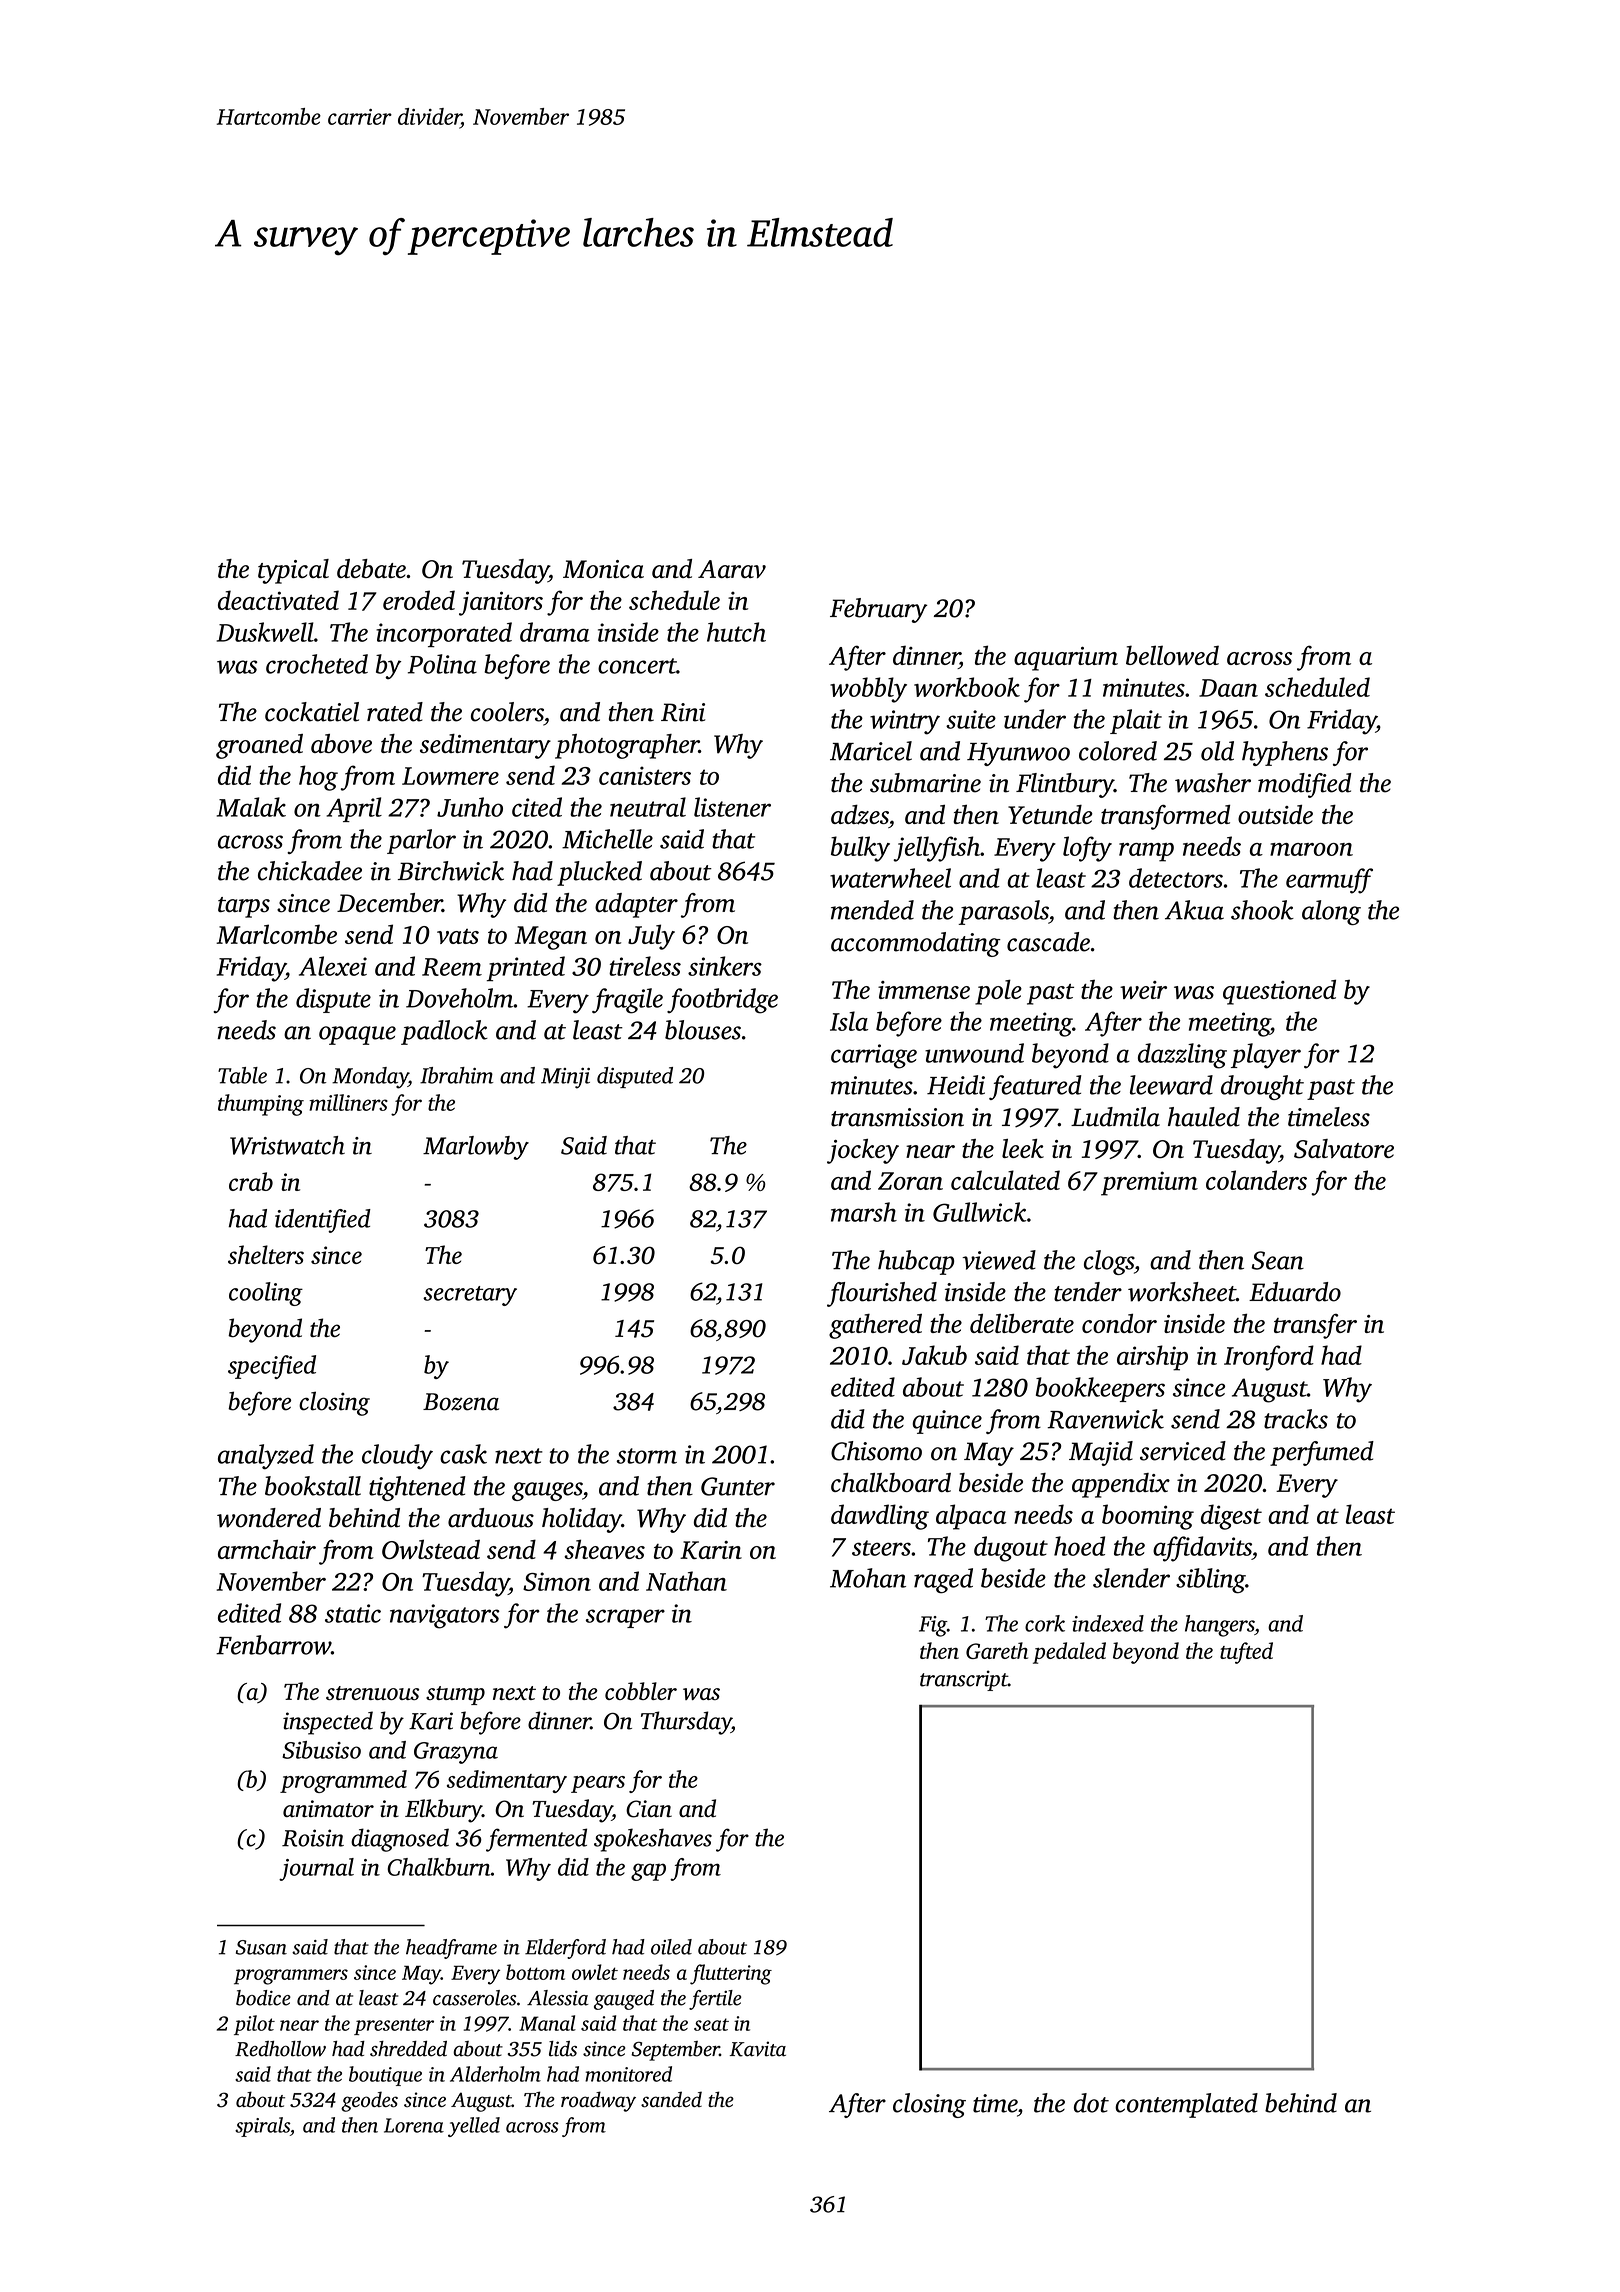 The width and height of the image is (1620, 2292). Describe the element at coordinates (598, 2101) in the image. I see `roadway` at that location.
